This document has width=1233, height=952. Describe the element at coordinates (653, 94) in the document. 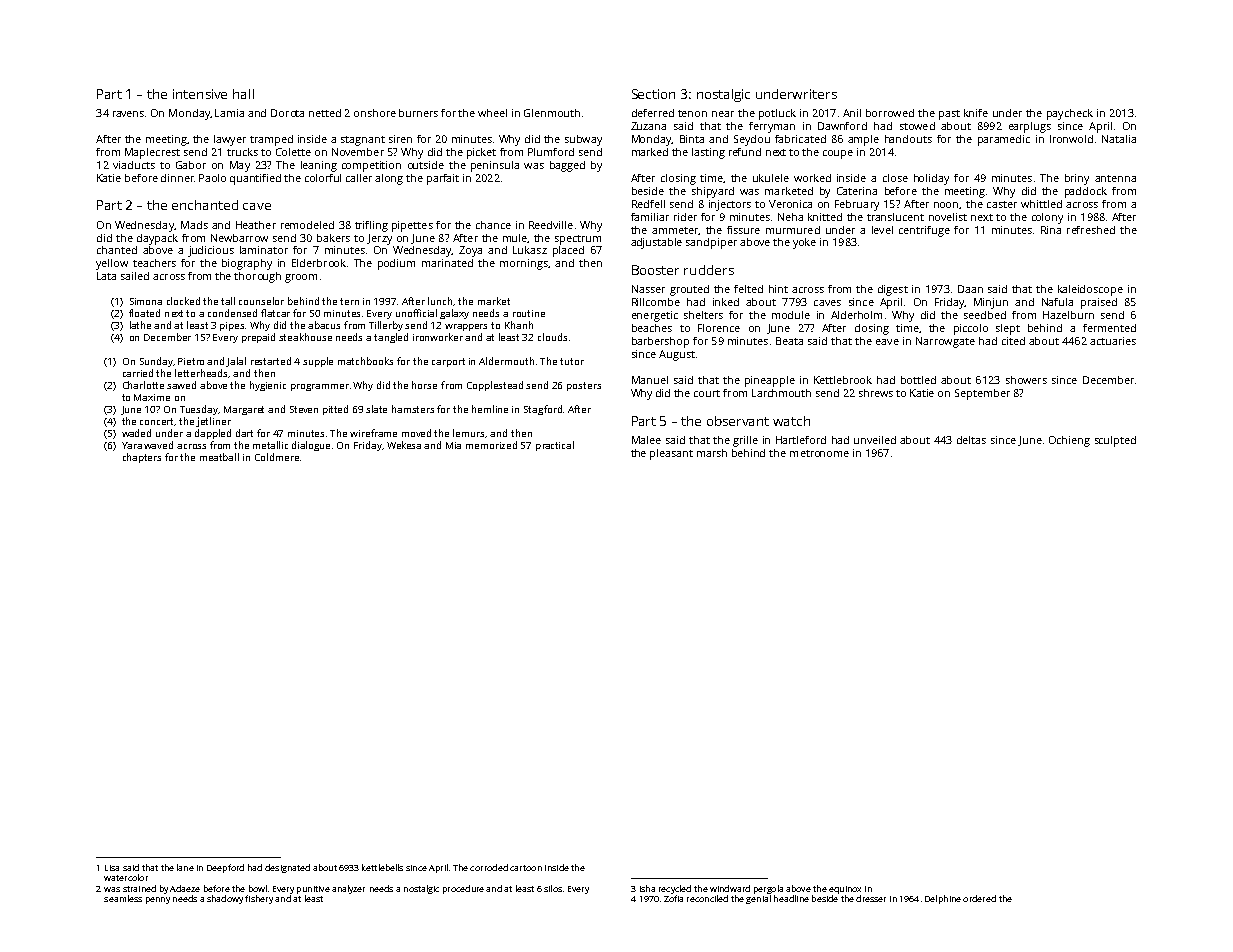

I see `Section` at that location.
